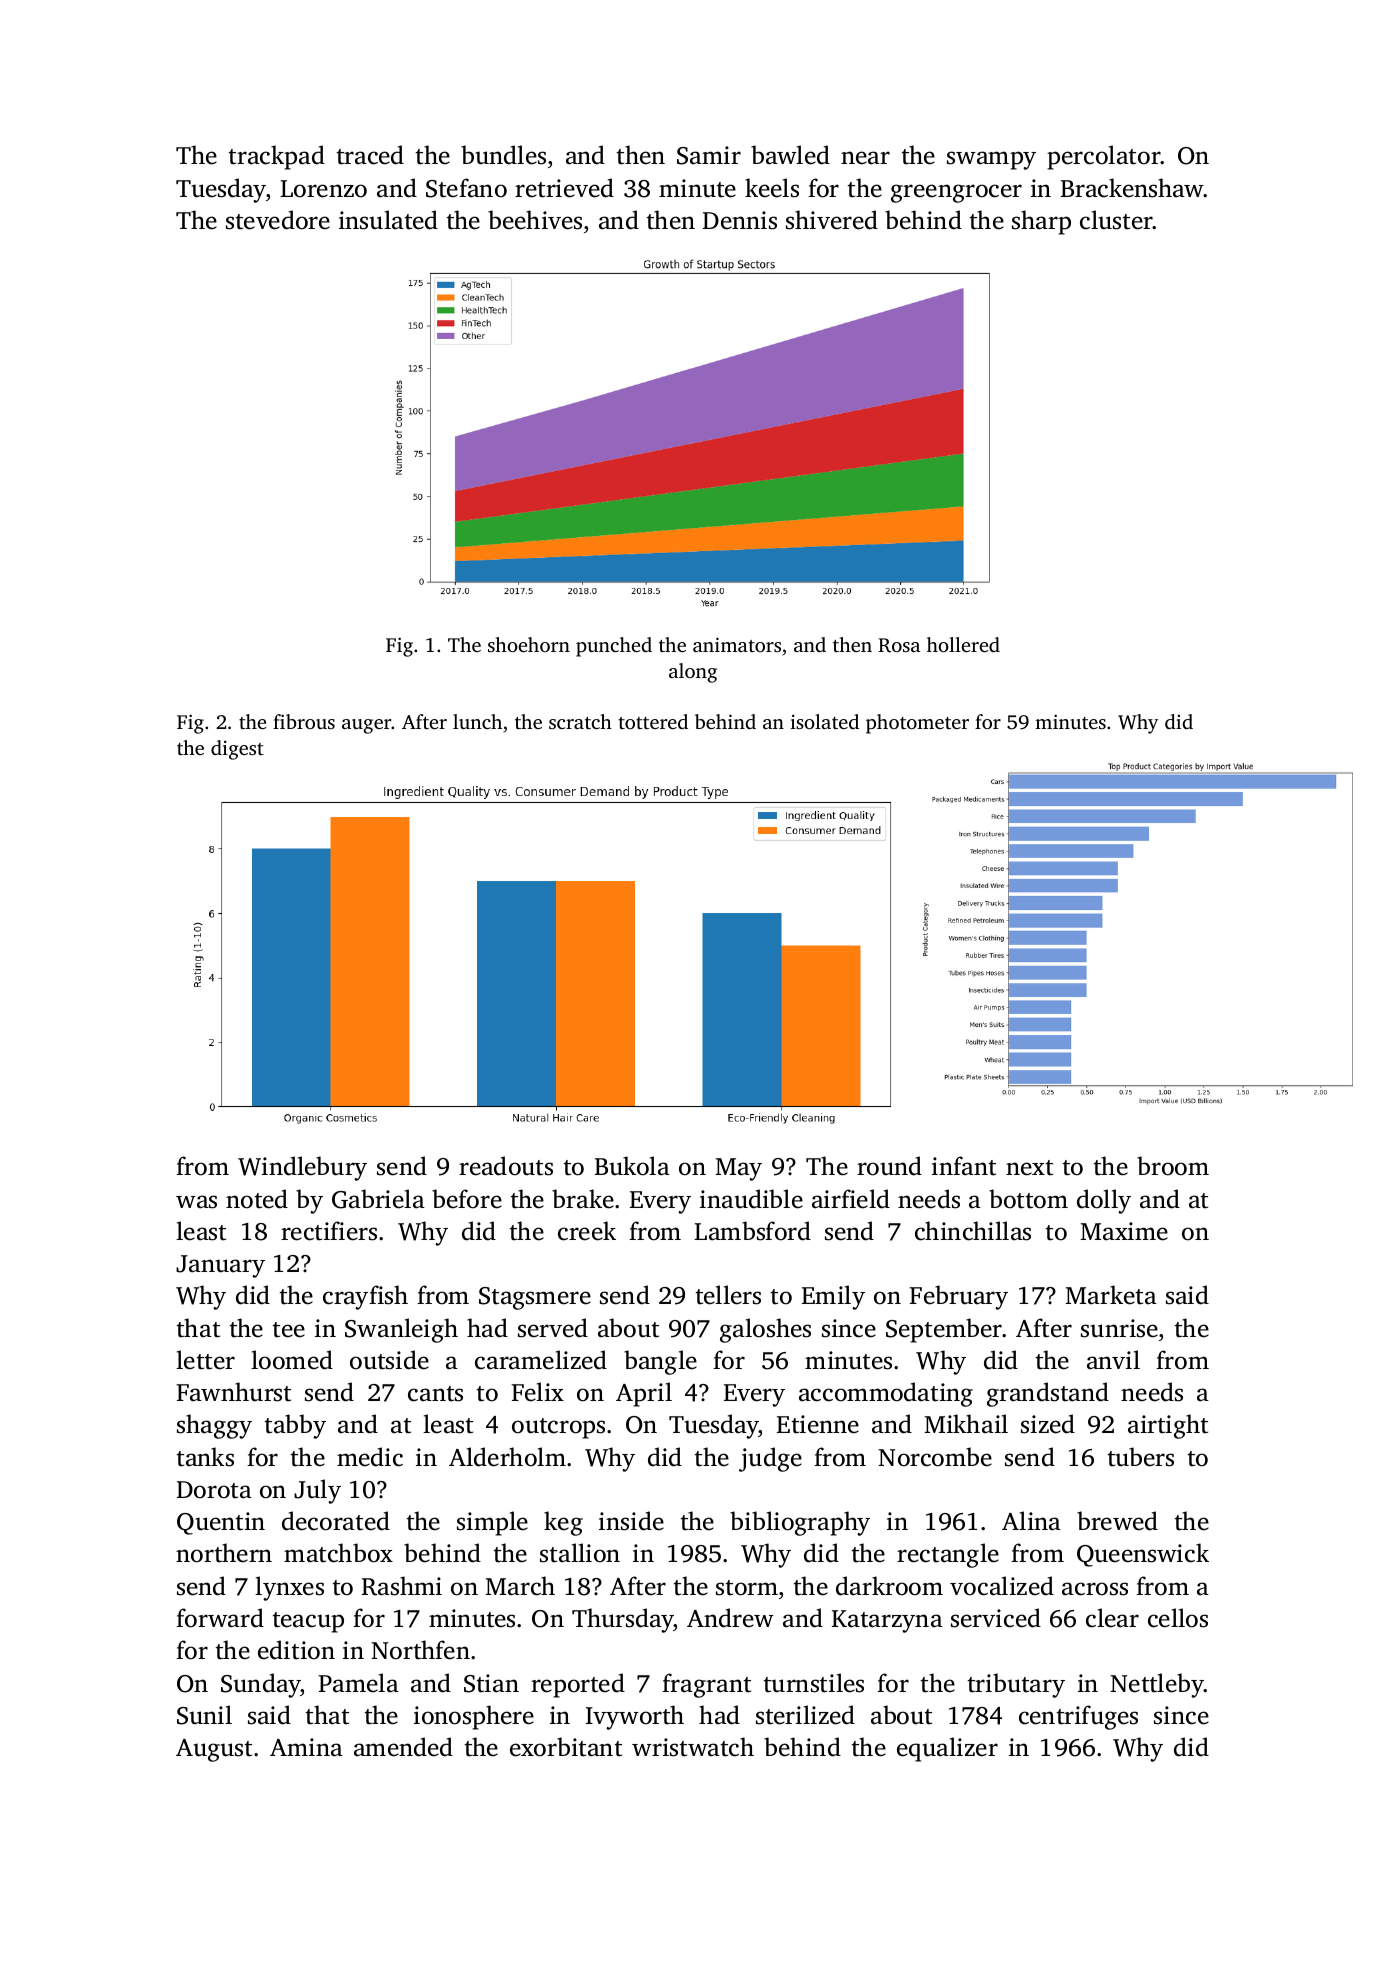 This screenshot has height=1969, width=1386. Describe the element at coordinates (963, 644) in the screenshot. I see `hollered` at that location.
